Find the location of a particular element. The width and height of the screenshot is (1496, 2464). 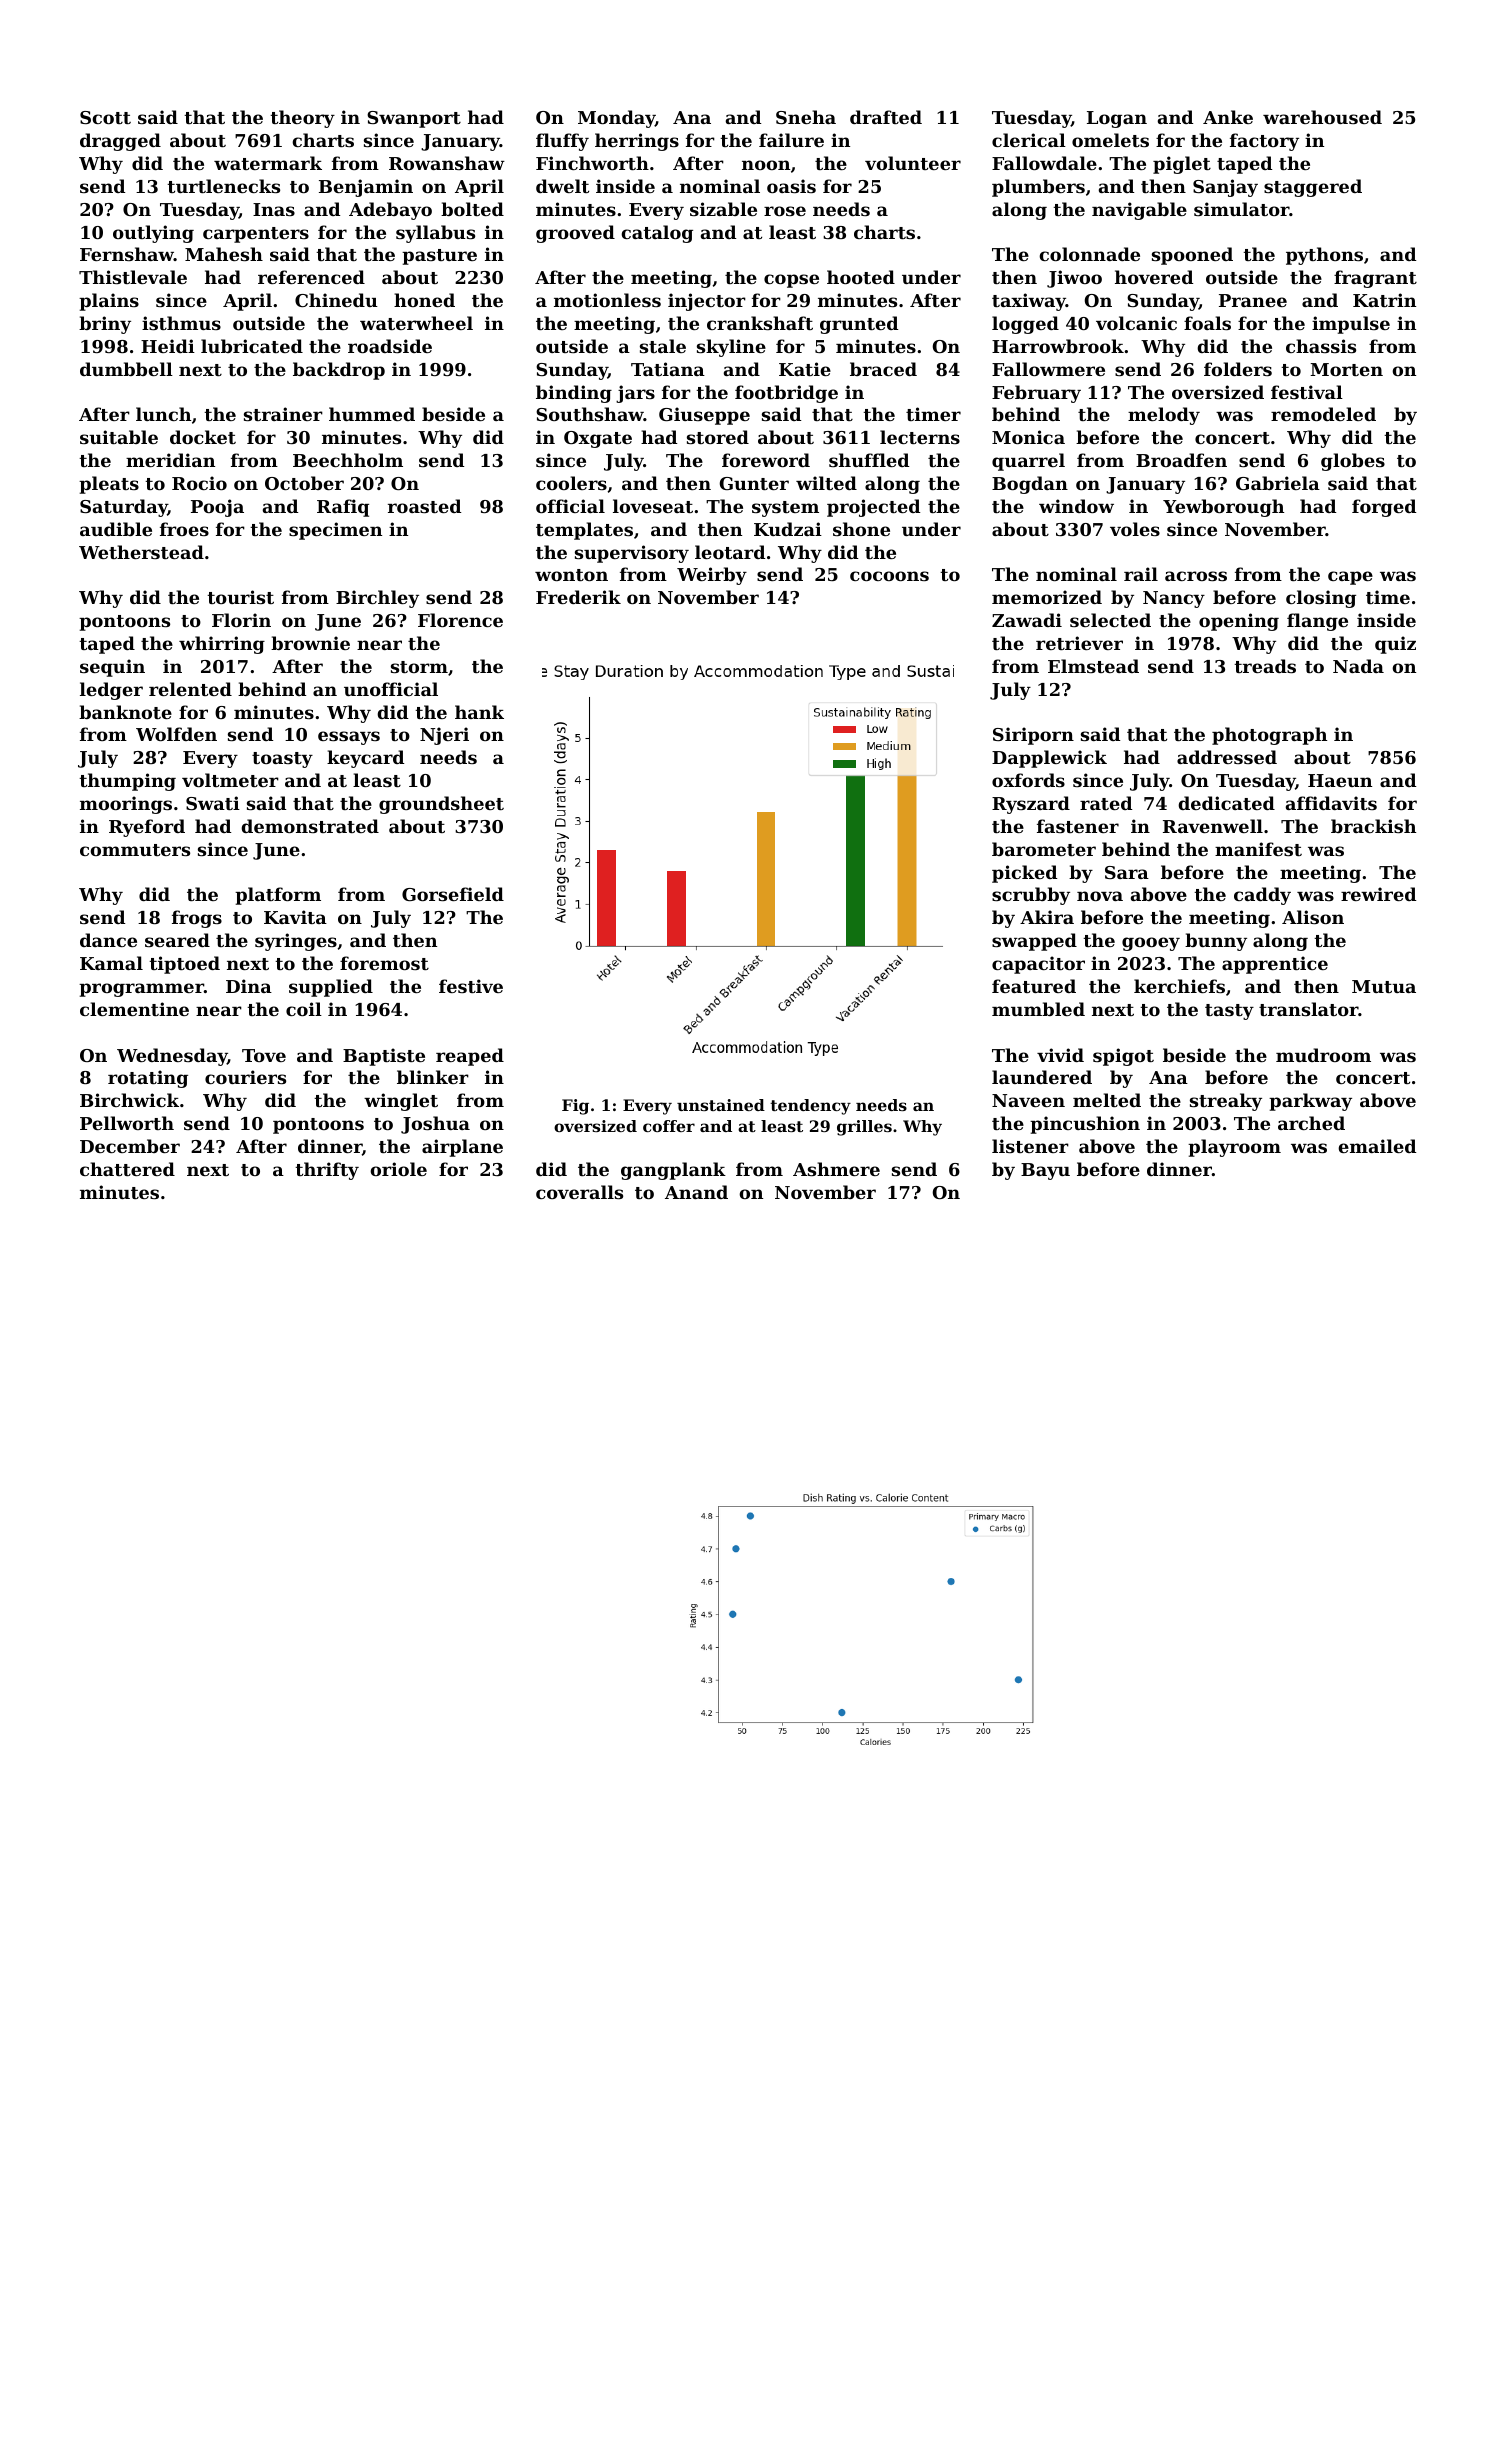

picked is located at coordinates (1024, 874).
